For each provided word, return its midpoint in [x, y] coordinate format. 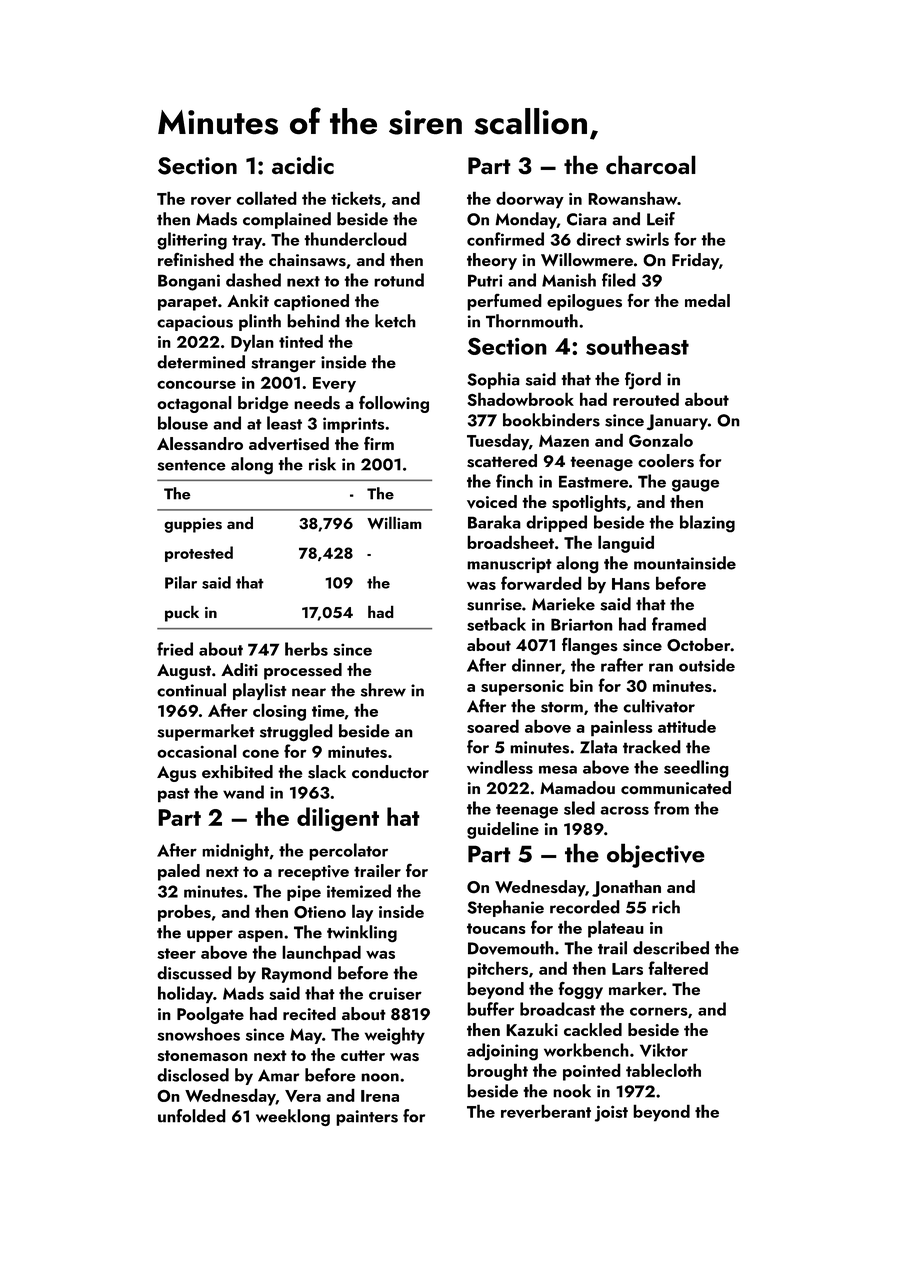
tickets [356, 198]
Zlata [598, 747]
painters [367, 1118]
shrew [383, 690]
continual [191, 690]
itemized [359, 891]
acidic [303, 164]
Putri [485, 280]
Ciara [587, 219]
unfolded [192, 1116]
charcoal [651, 165]
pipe [304, 893]
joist [611, 1113]
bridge [263, 404]
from [671, 808]
